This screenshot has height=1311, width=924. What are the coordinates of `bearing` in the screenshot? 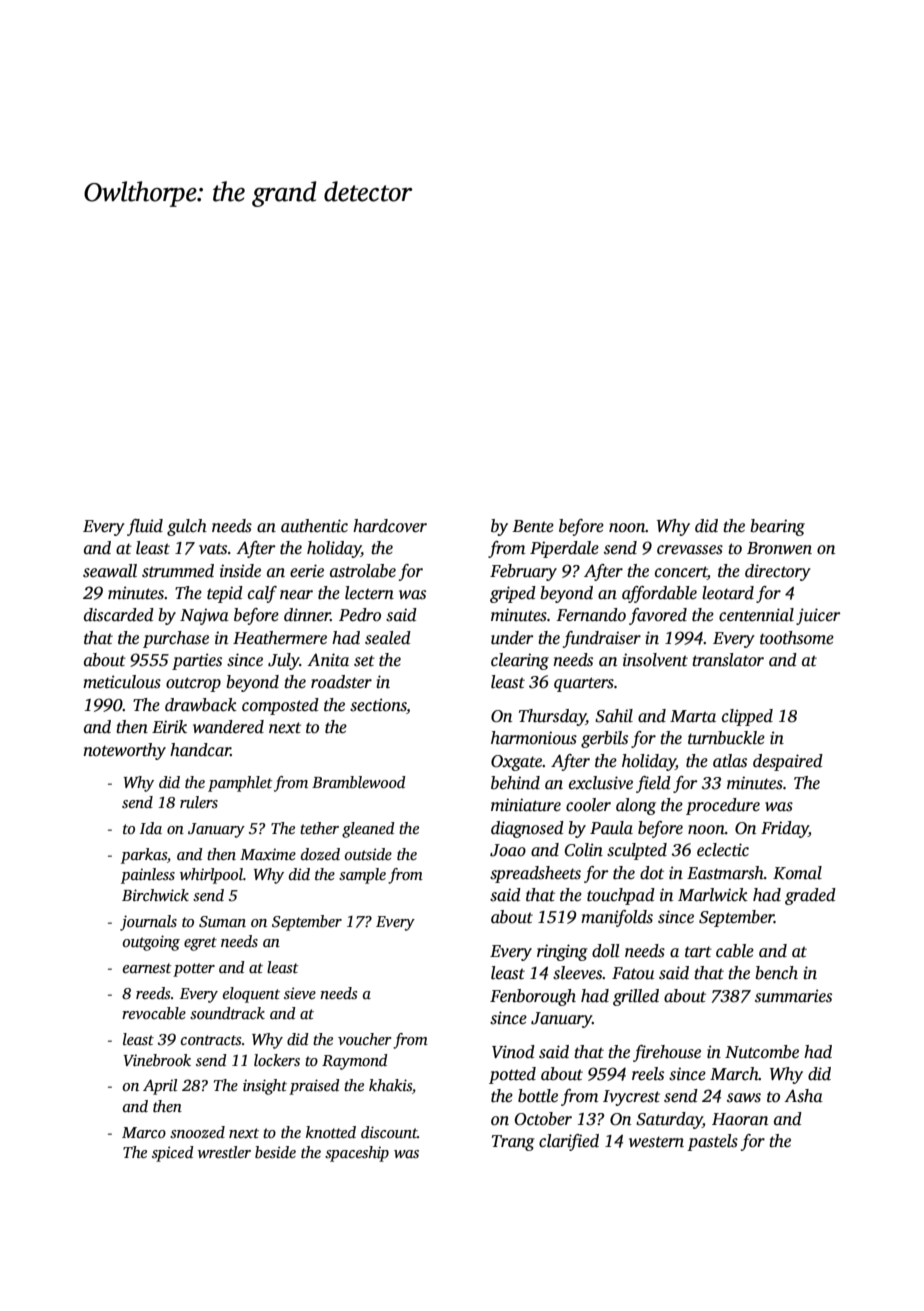 It's located at (777, 527).
